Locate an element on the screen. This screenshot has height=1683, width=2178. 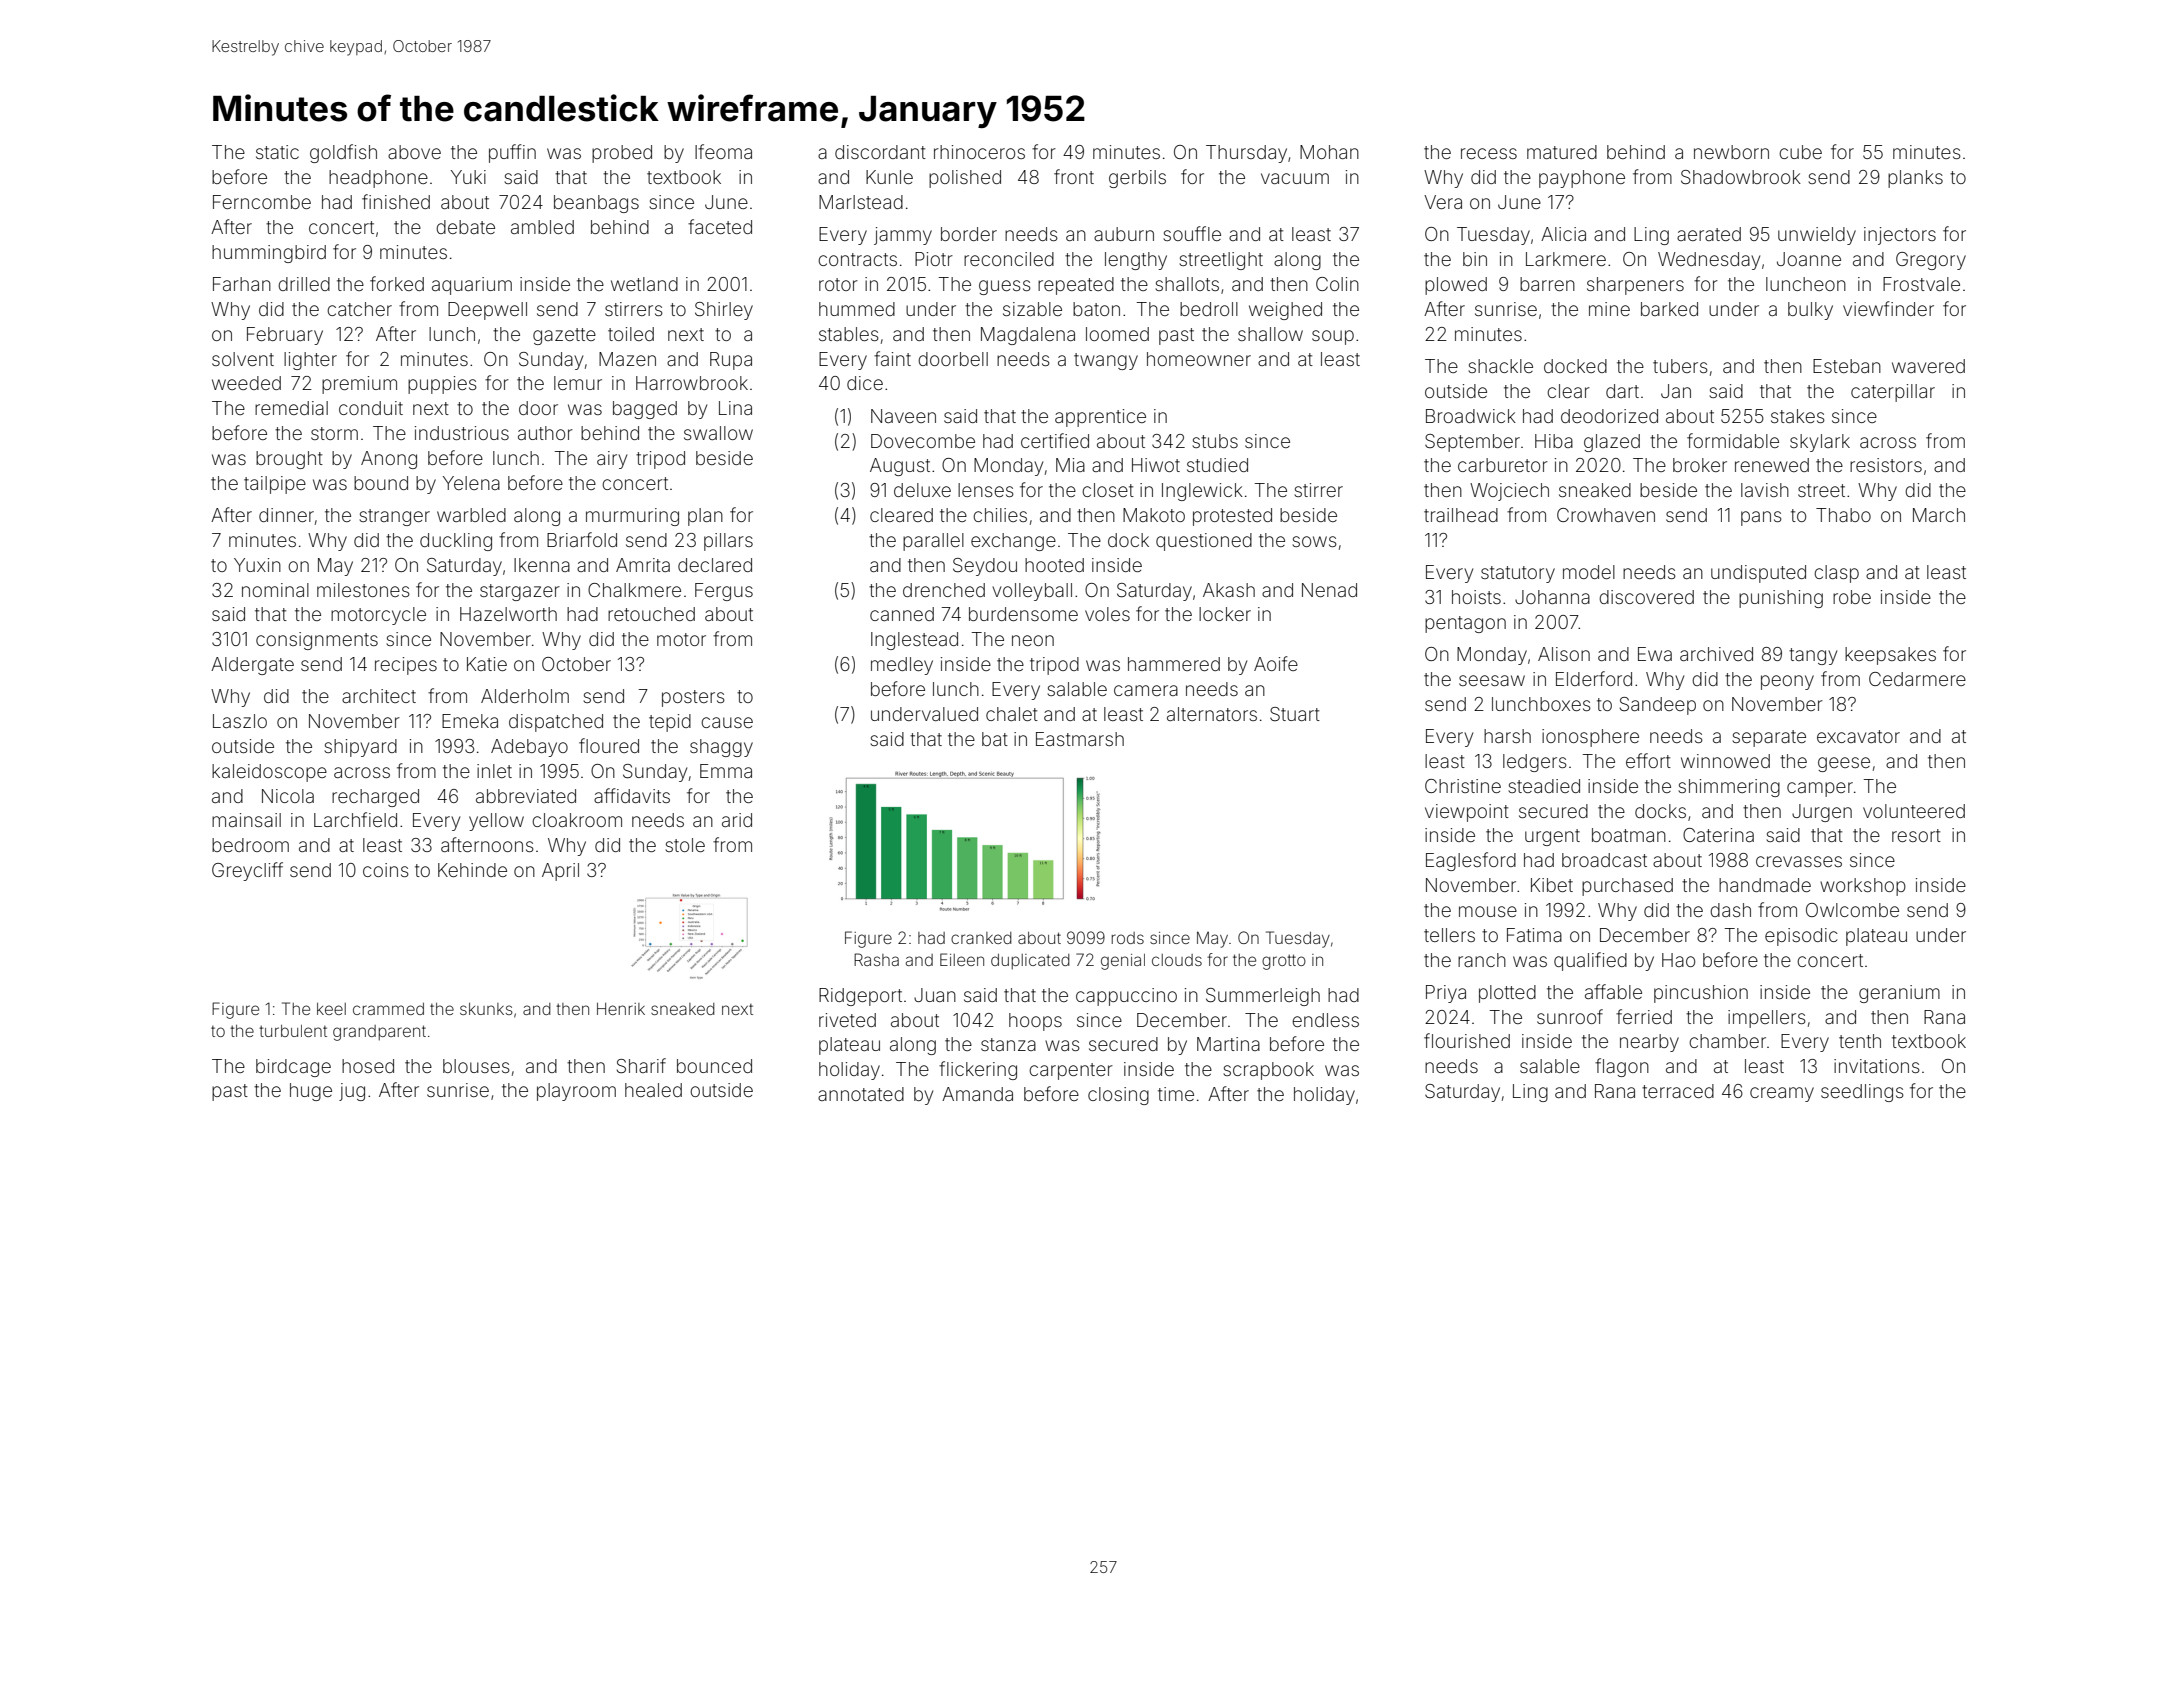
cause is located at coordinates (727, 722).
